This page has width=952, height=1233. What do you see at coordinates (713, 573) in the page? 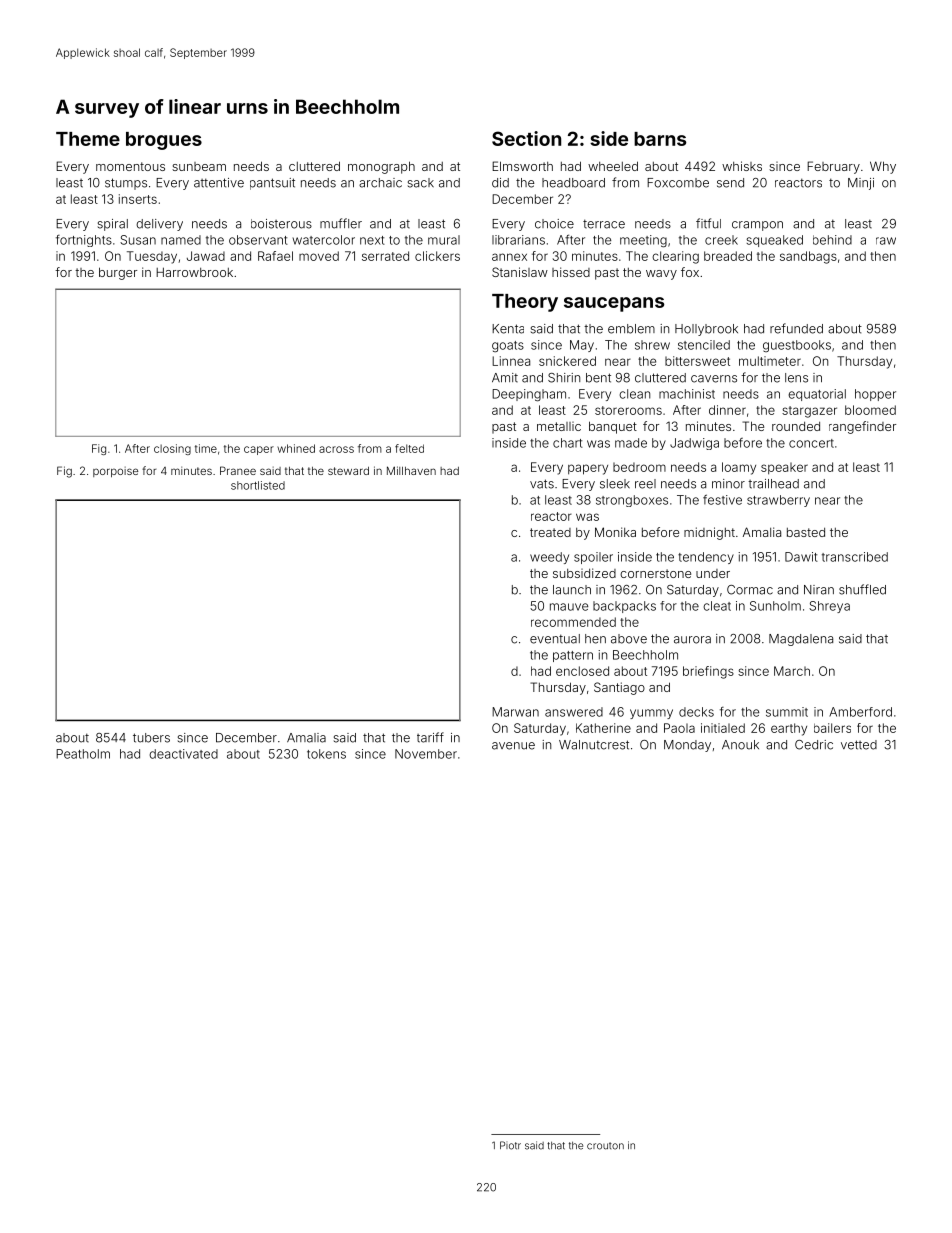
I see `under` at bounding box center [713, 573].
